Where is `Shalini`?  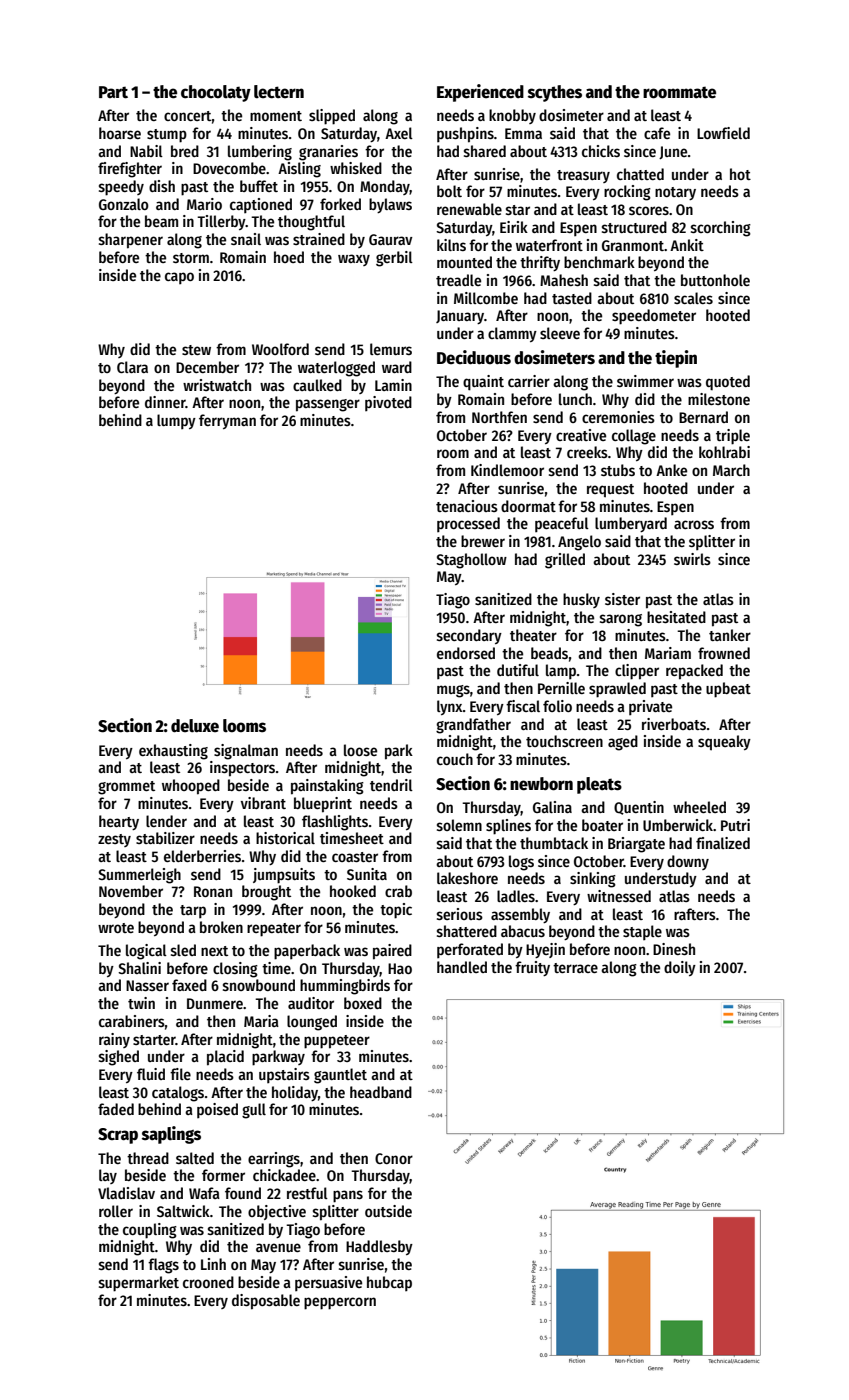
Shalini is located at coordinates (139, 968).
